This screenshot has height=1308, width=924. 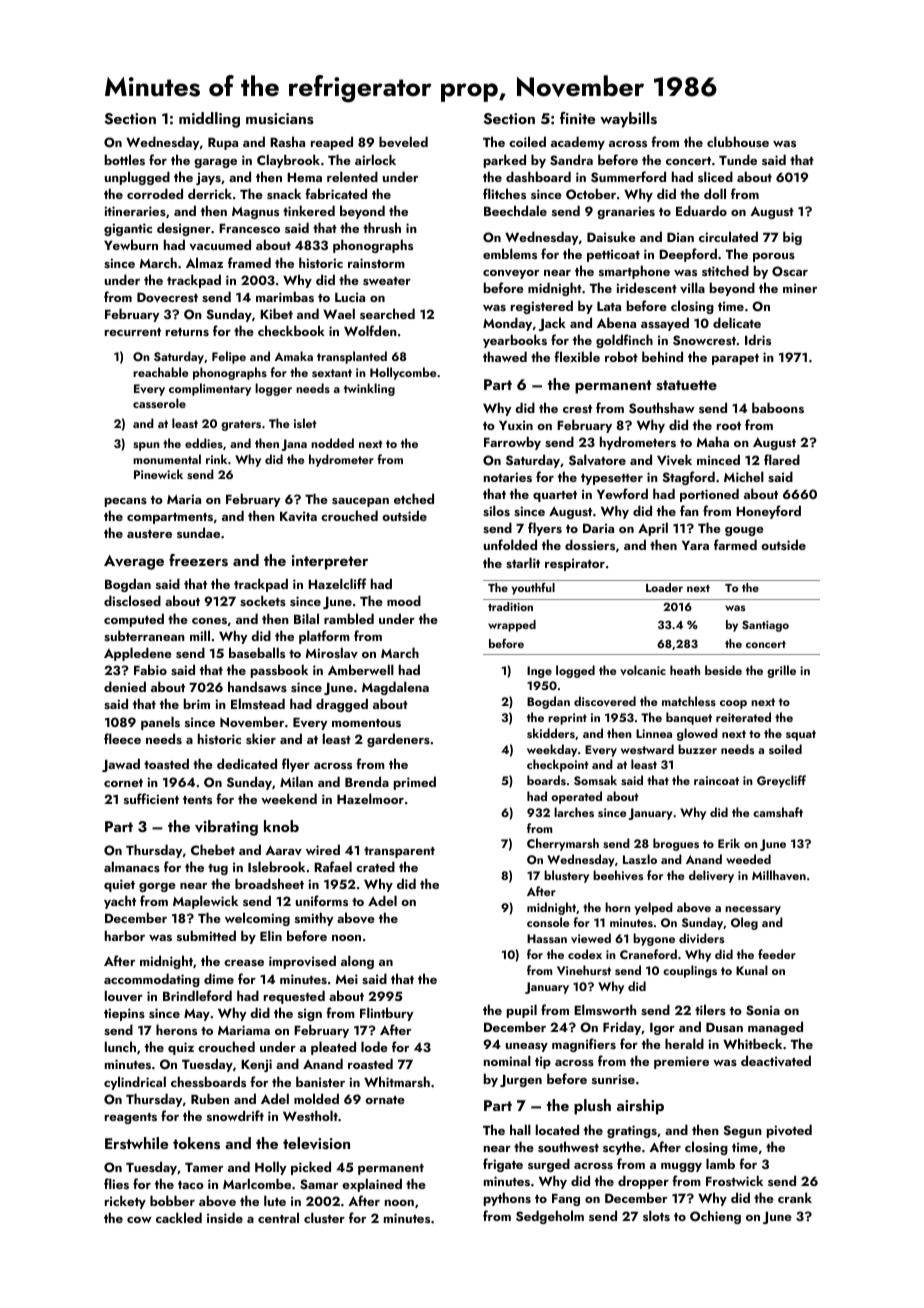 What do you see at coordinates (209, 120) in the screenshot?
I see `middling` at bounding box center [209, 120].
